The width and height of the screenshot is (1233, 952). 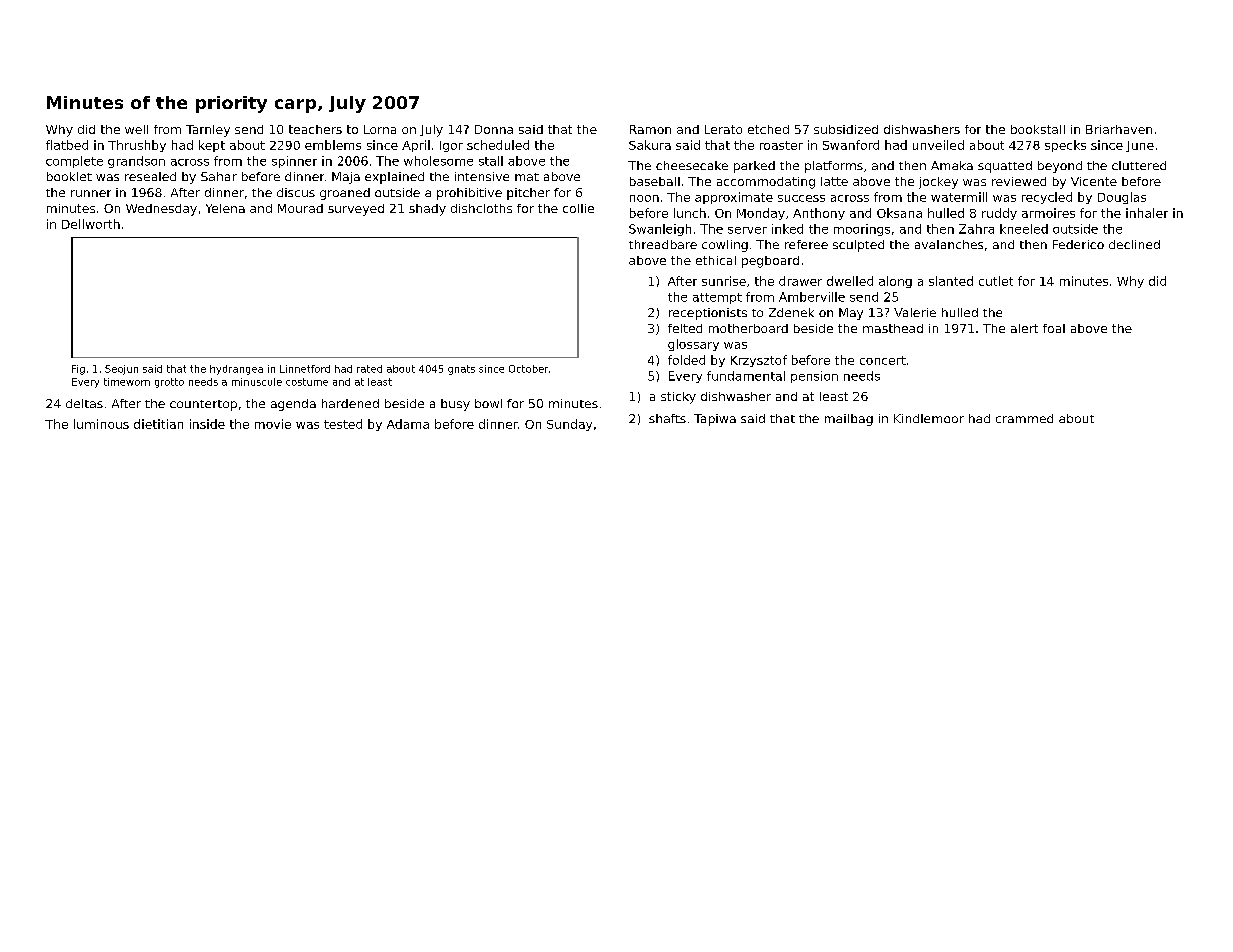 I want to click on Donna, so click(x=494, y=129).
